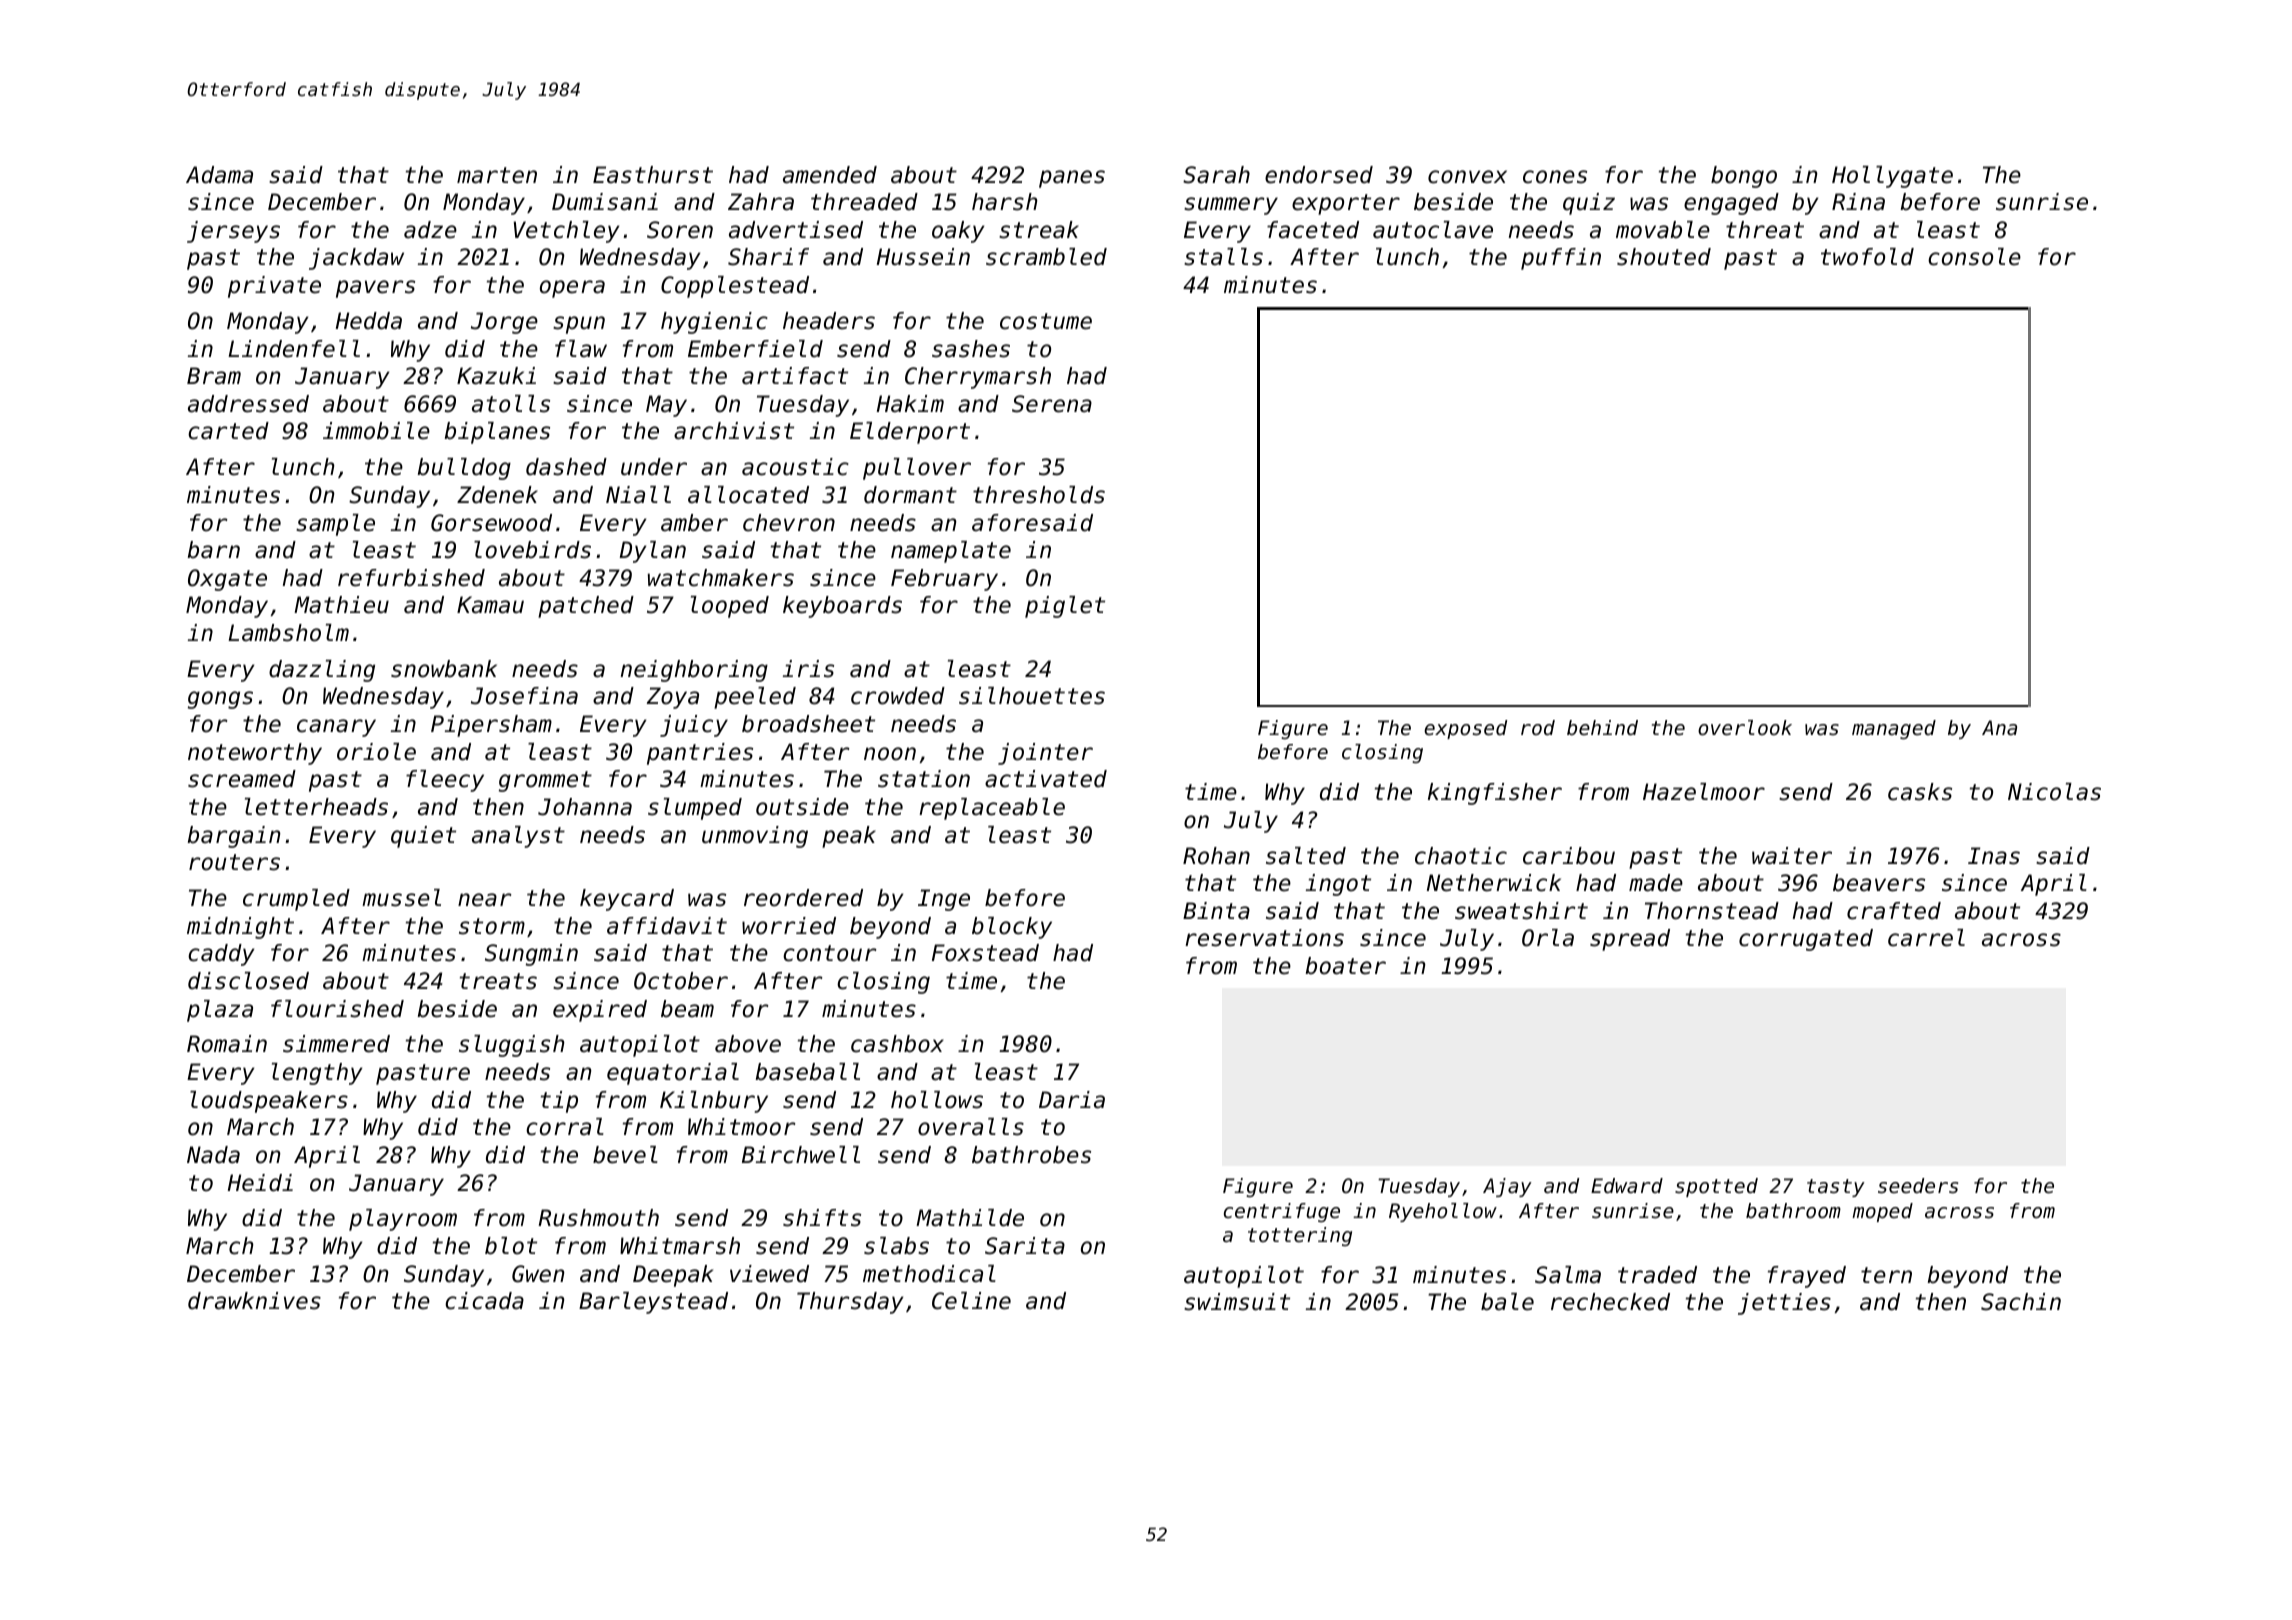  Describe the element at coordinates (1926, 938) in the screenshot. I see `carrel` at that location.
